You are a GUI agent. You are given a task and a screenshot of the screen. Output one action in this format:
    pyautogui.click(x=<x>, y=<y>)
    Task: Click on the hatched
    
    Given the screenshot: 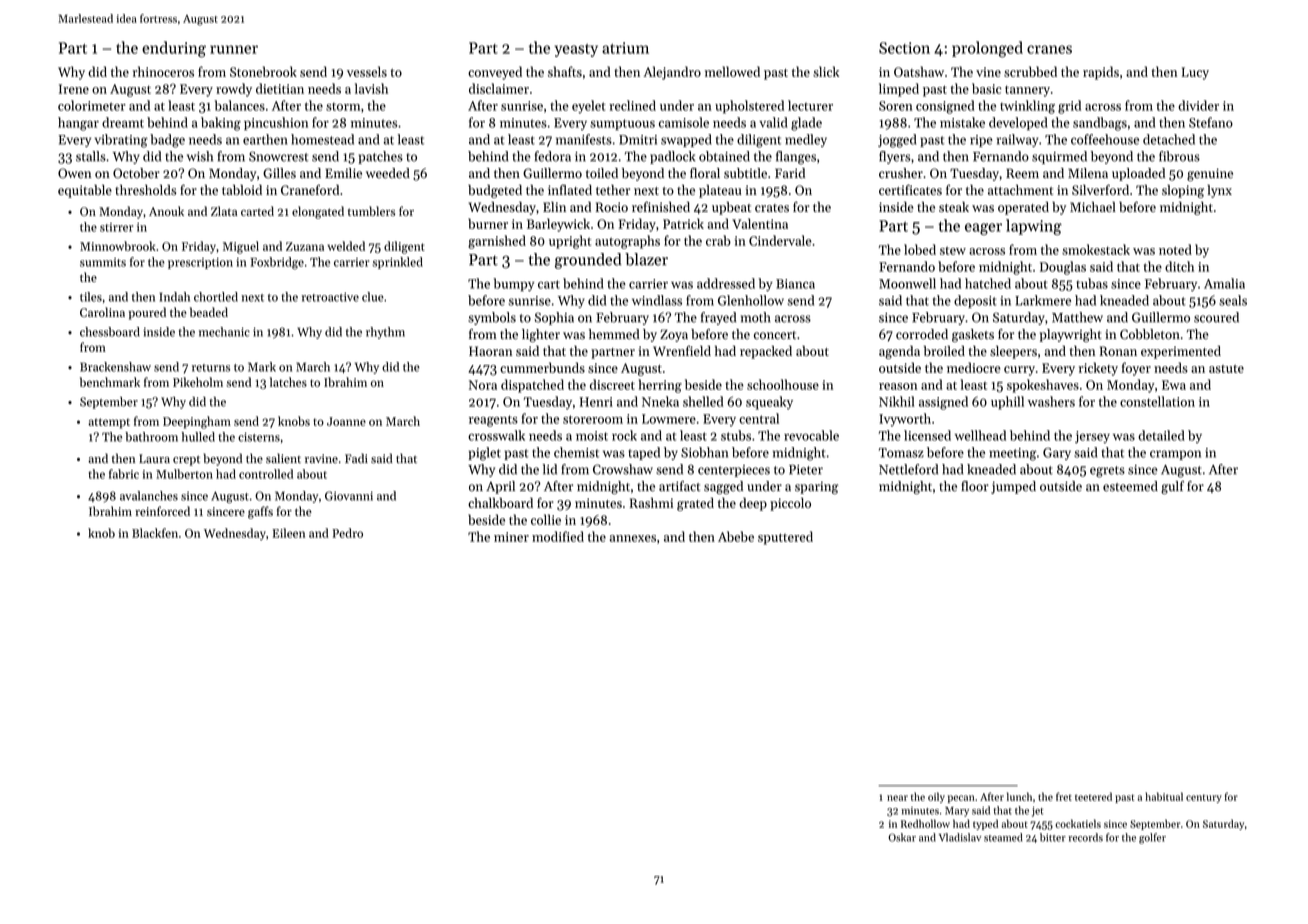 What is the action you would take?
    pyautogui.click(x=988, y=283)
